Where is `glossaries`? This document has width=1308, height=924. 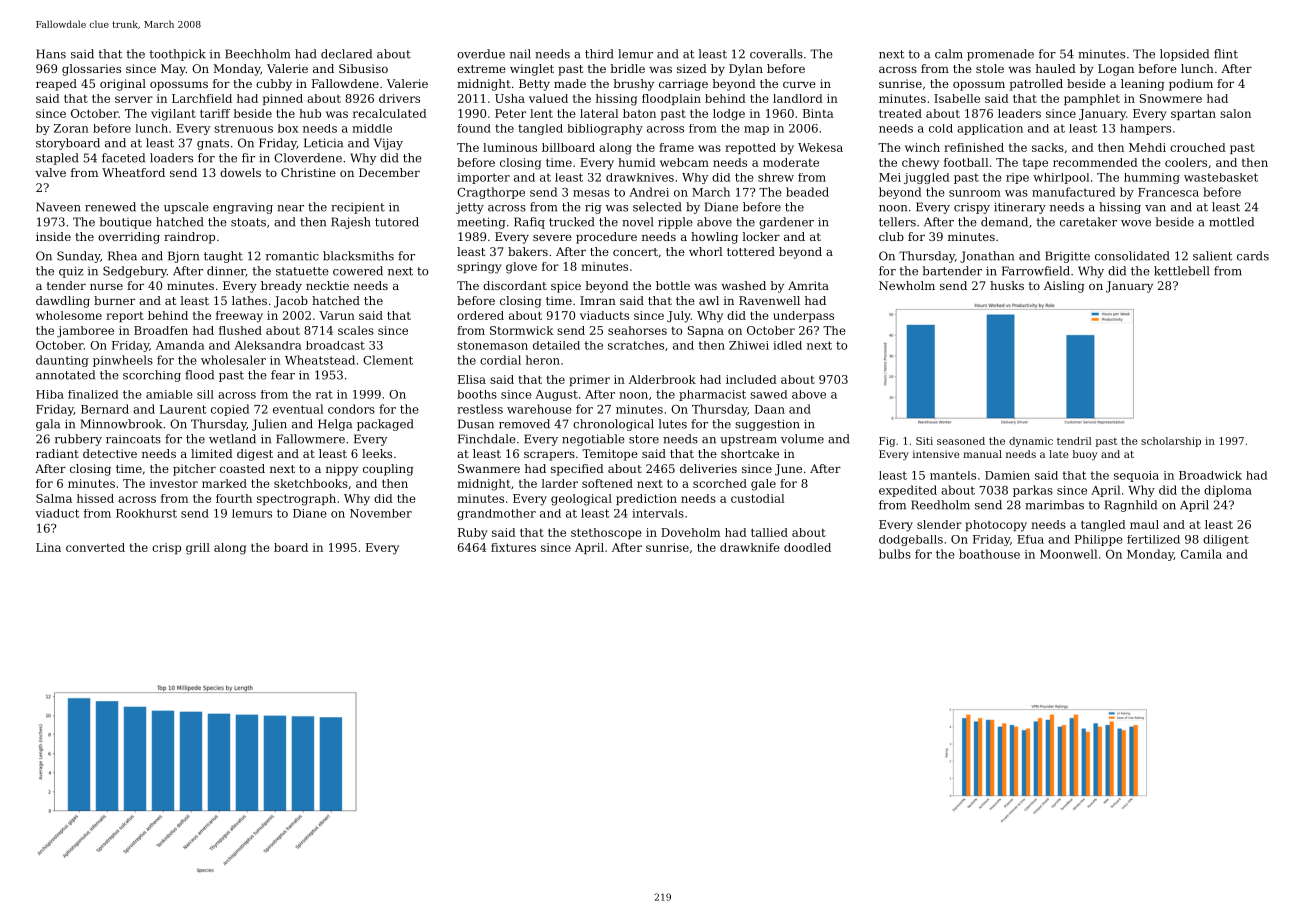
glossaries is located at coordinates (91, 70).
